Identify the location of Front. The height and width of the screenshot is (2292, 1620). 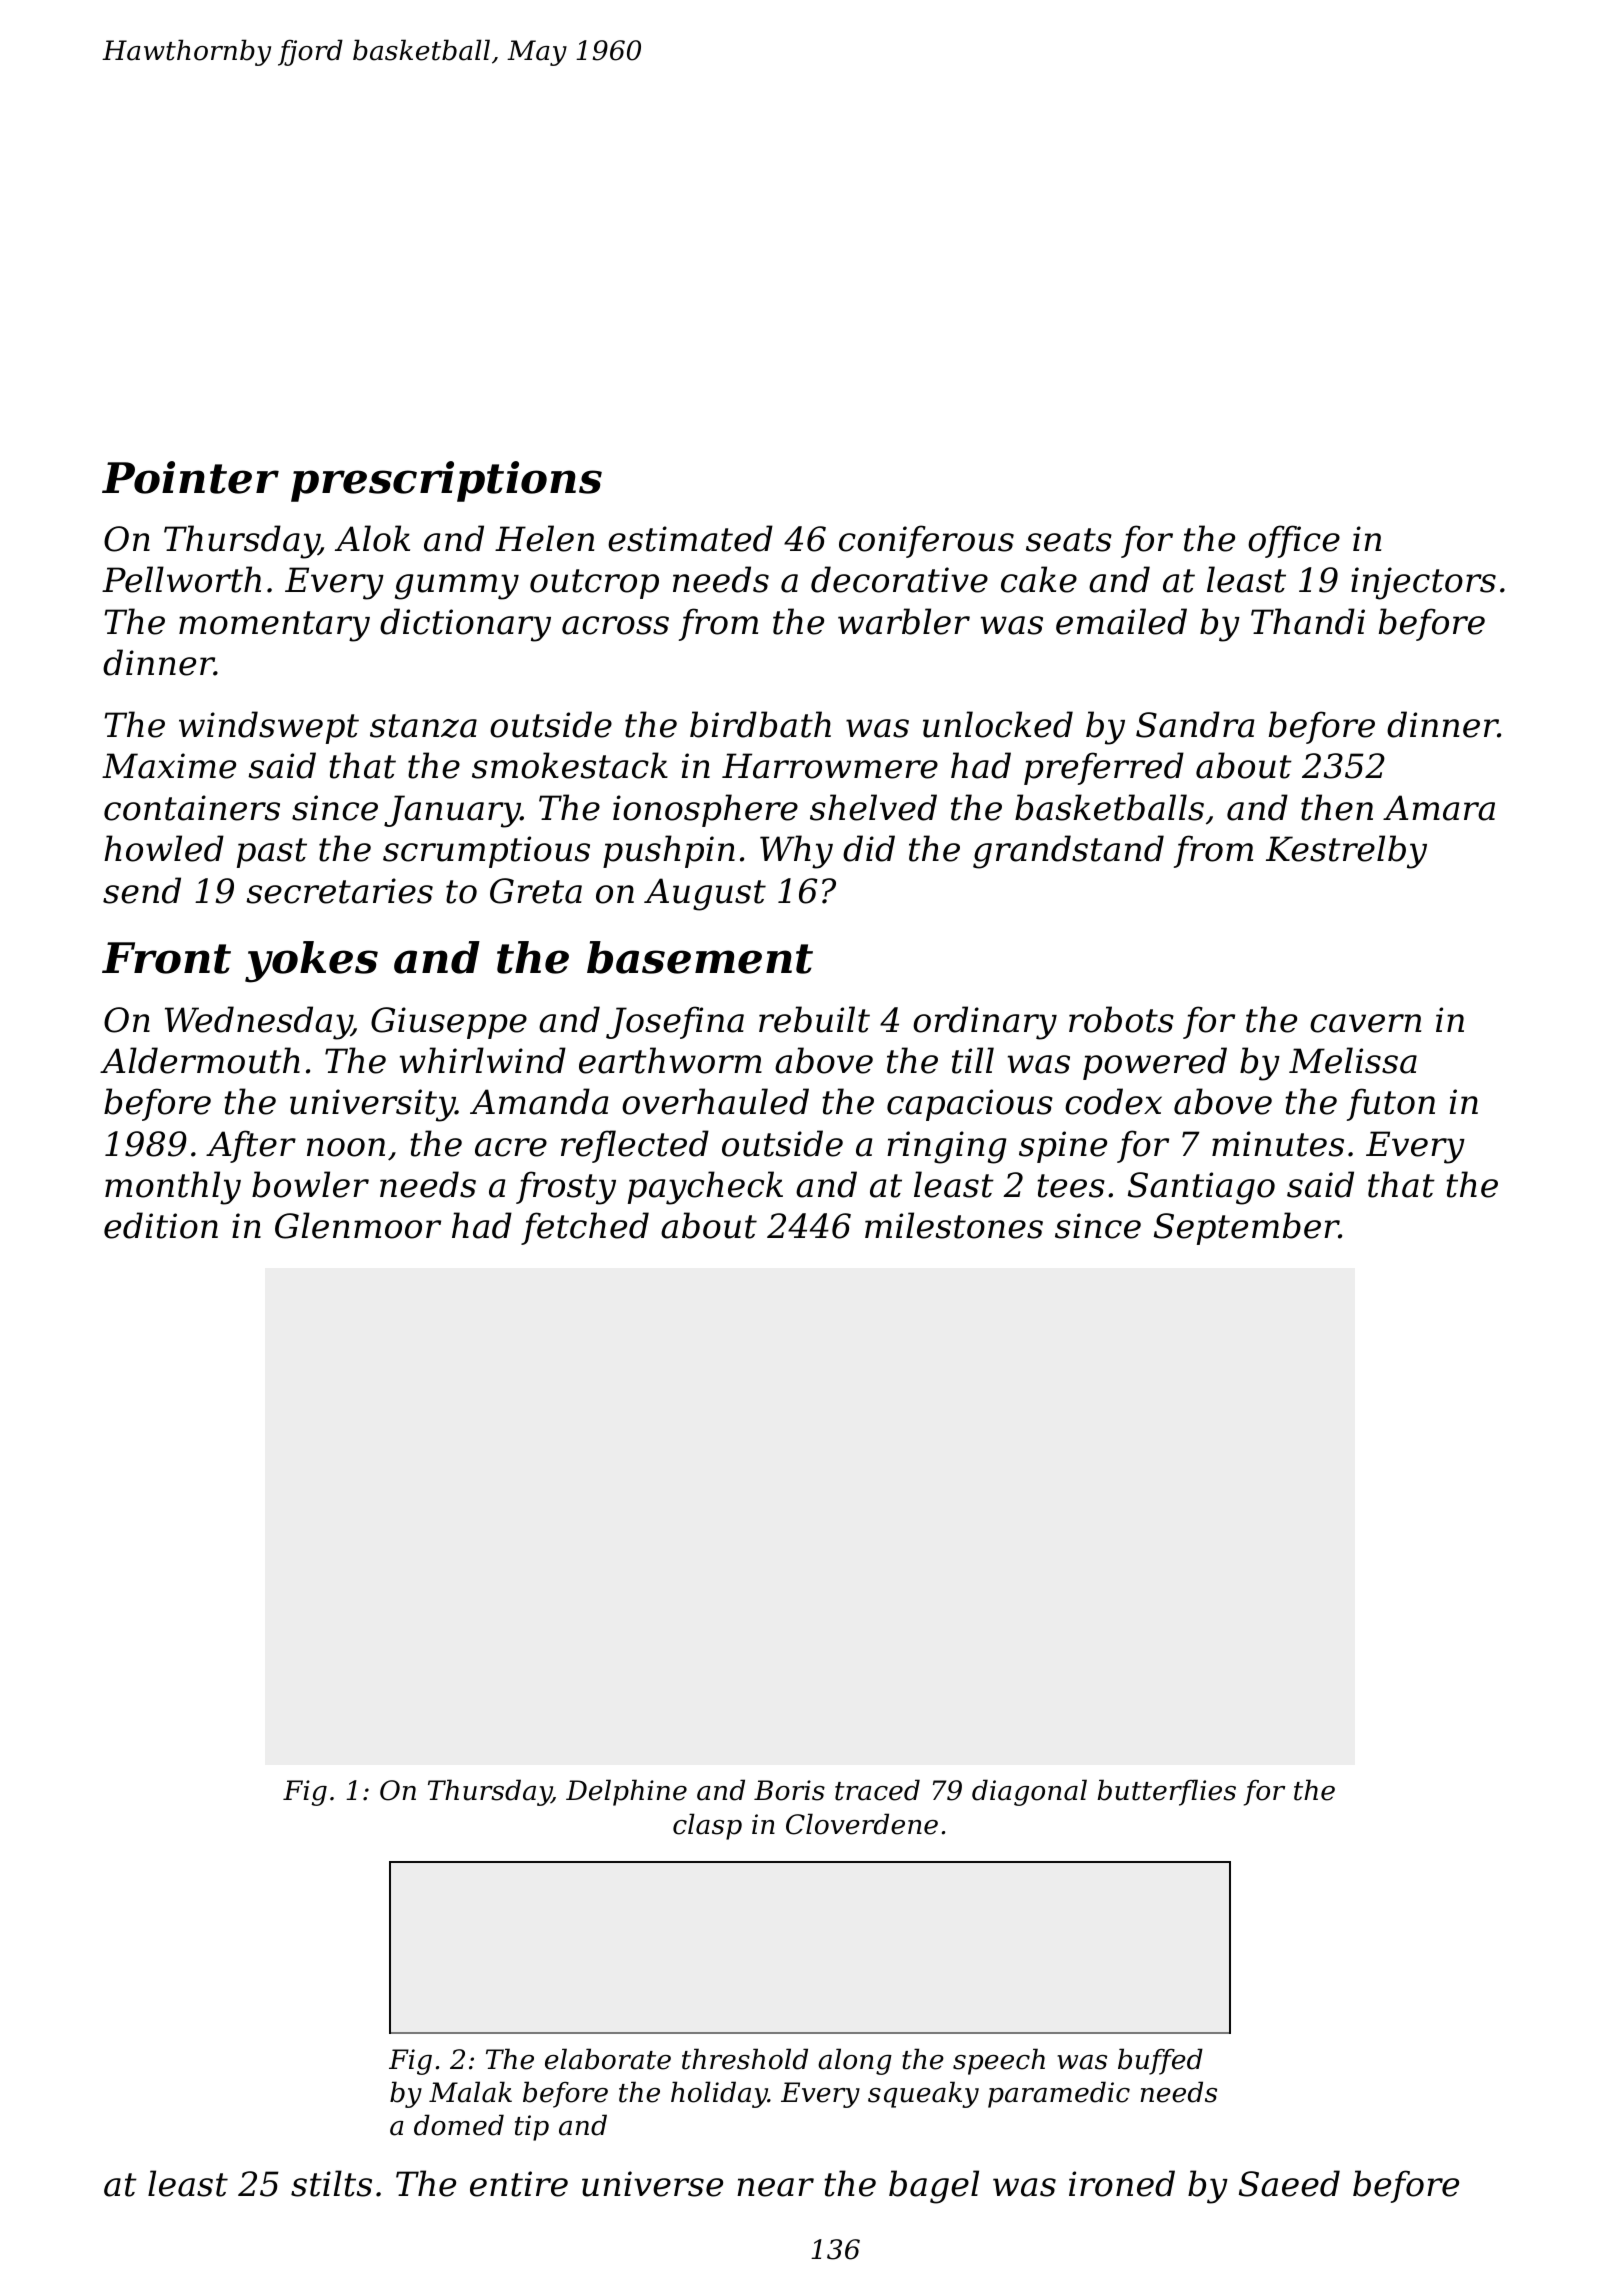
(166, 958).
